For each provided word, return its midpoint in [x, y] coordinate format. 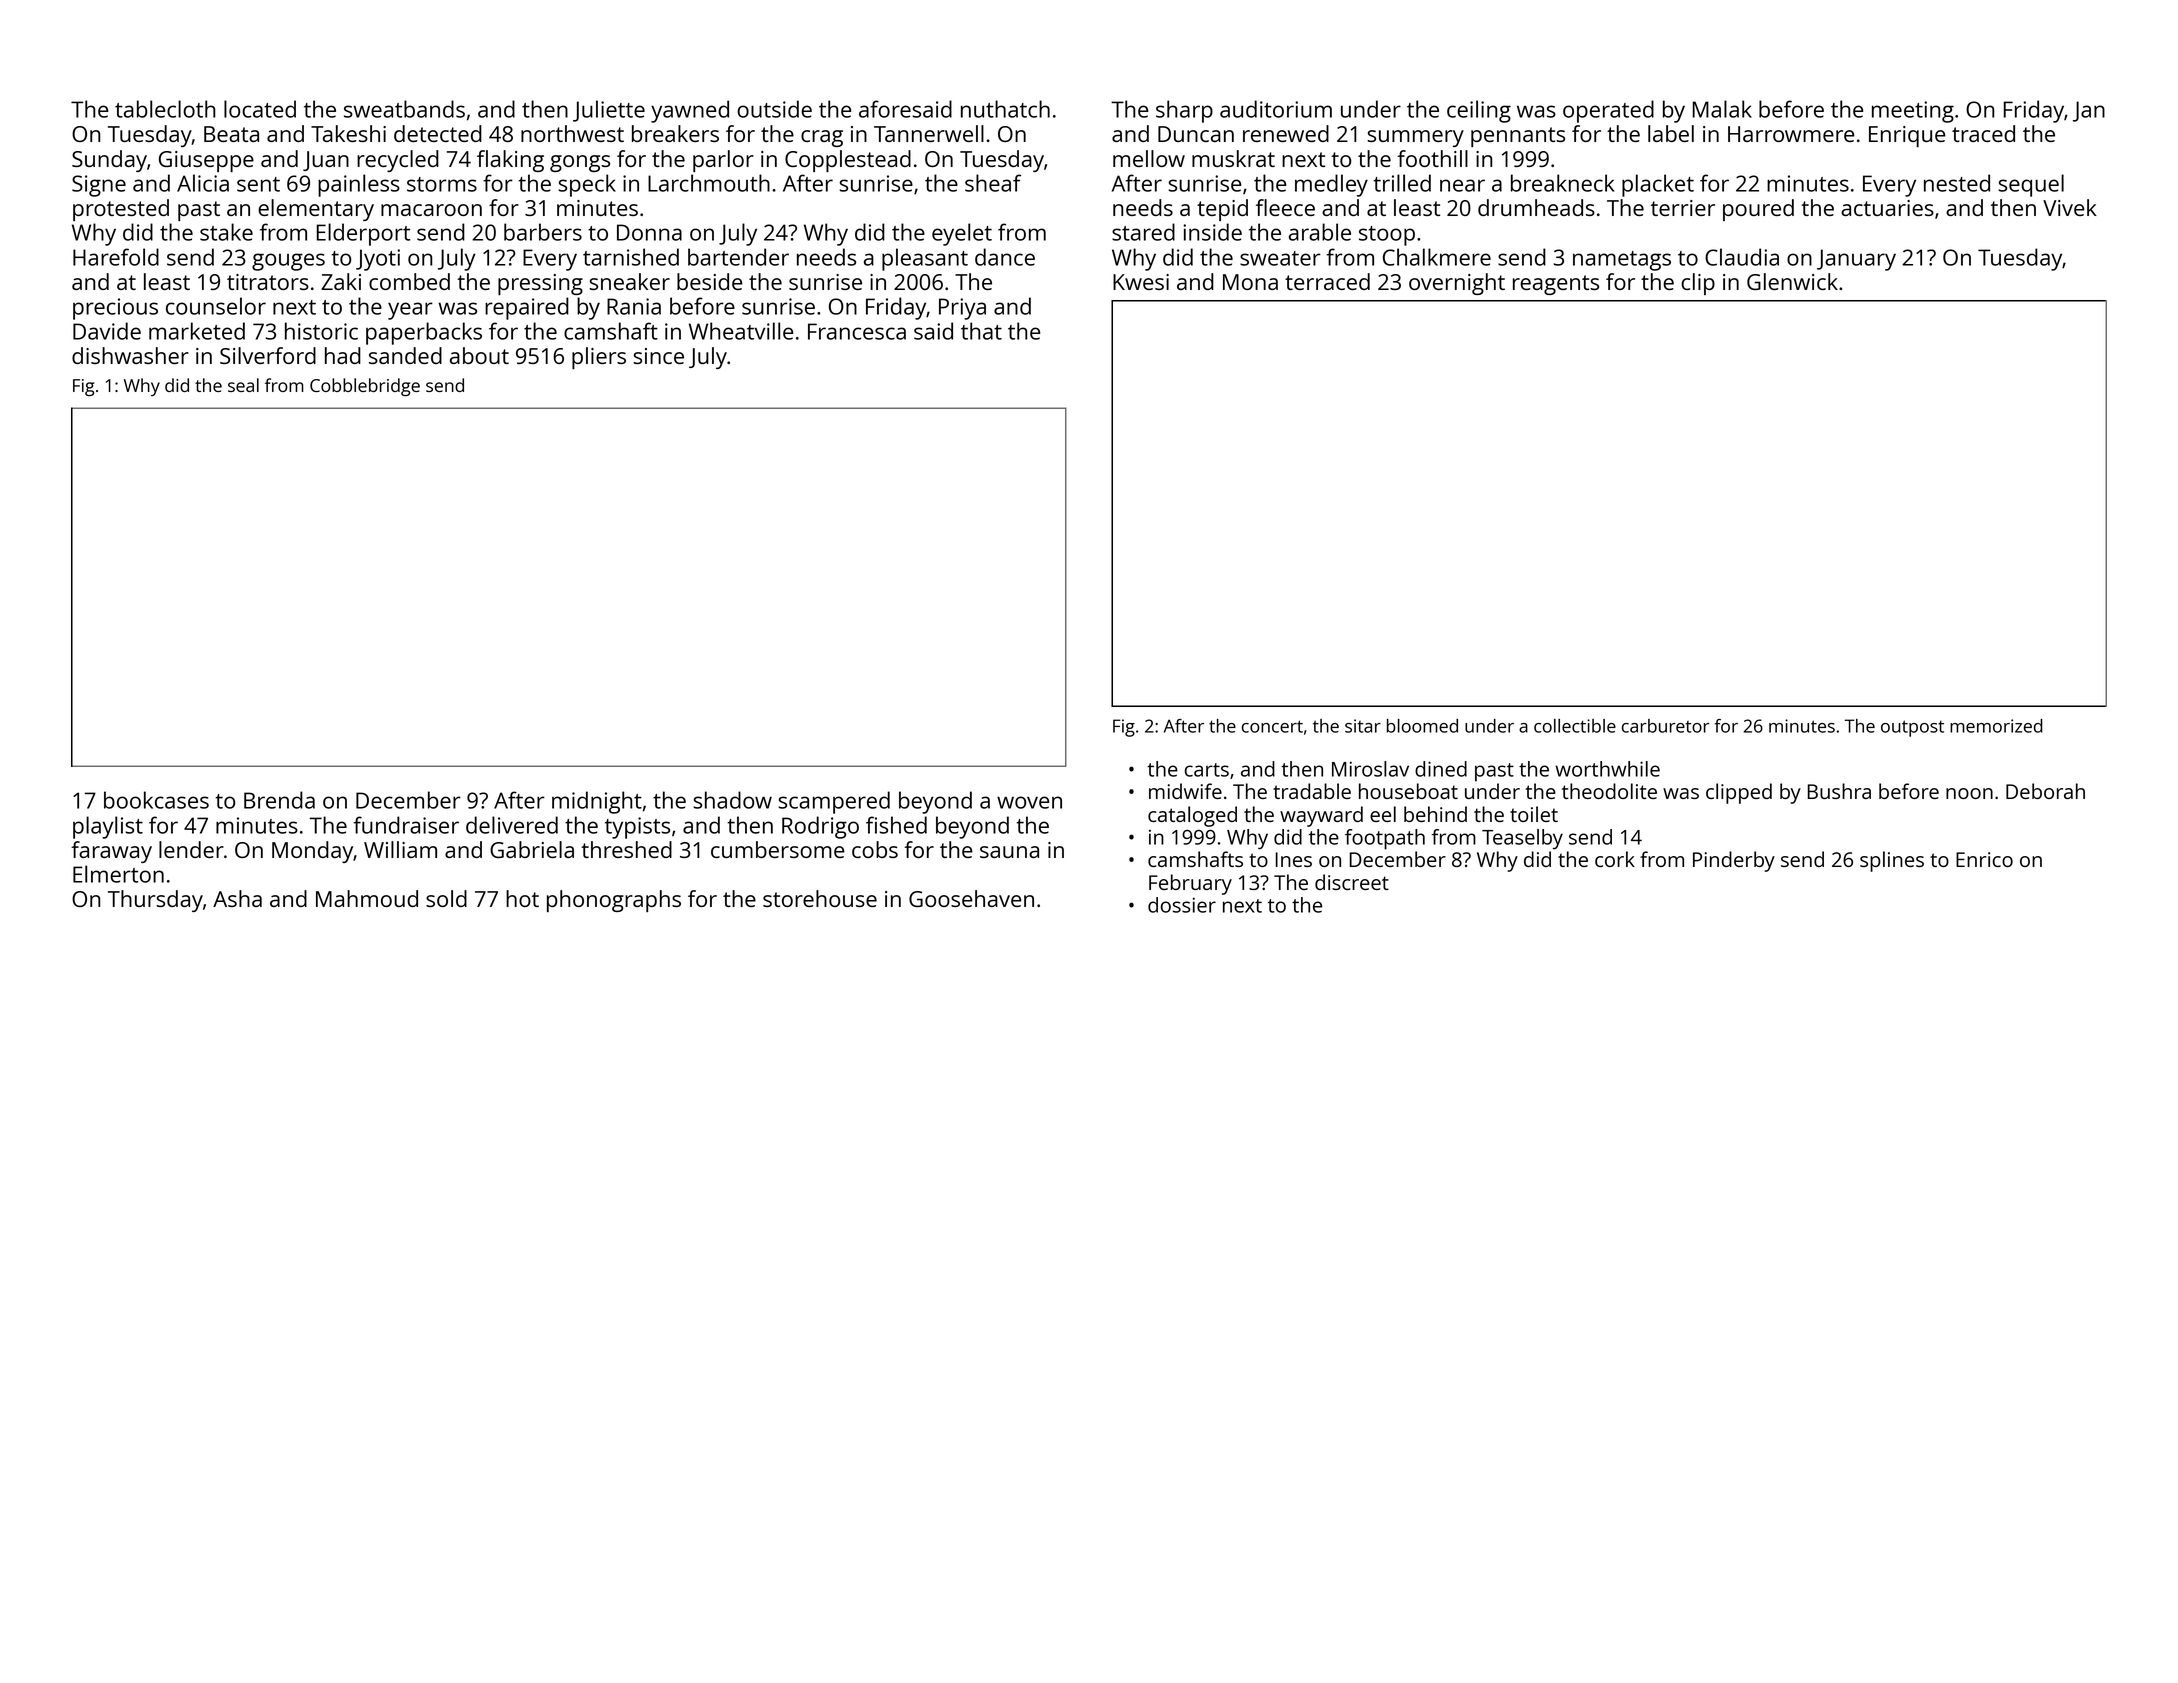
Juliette [609, 111]
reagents [1556, 285]
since [658, 356]
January [1856, 260]
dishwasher [130, 355]
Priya [962, 309]
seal [243, 385]
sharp [1184, 111]
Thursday [155, 901]
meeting [1913, 112]
